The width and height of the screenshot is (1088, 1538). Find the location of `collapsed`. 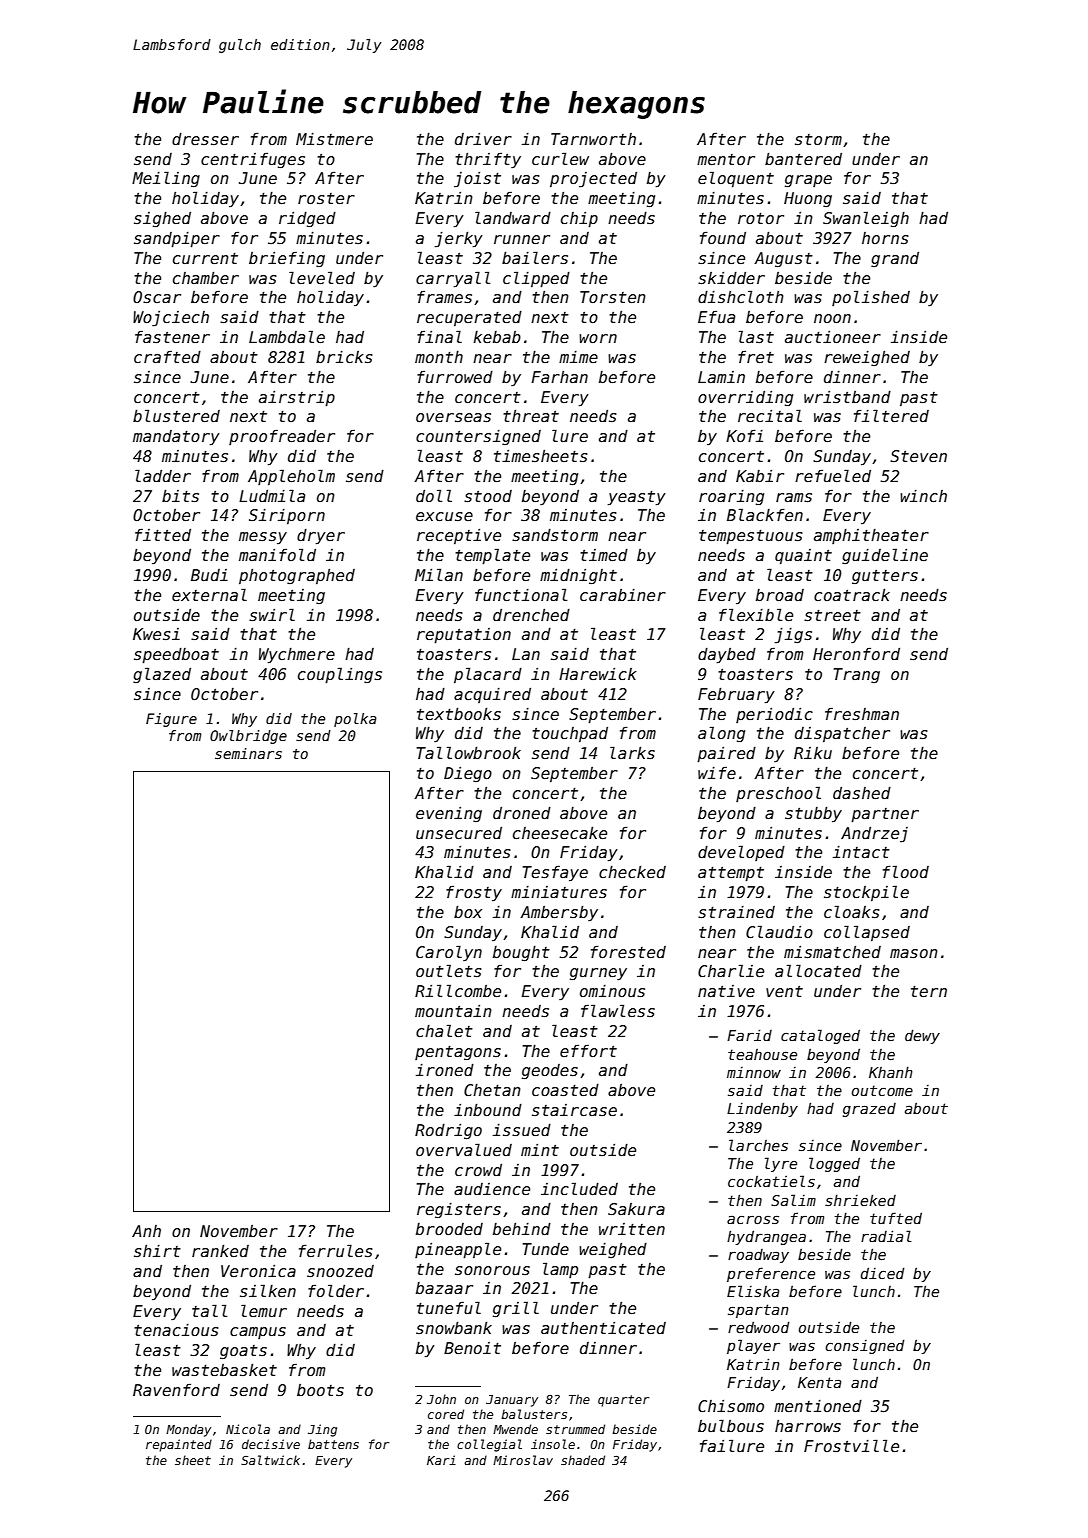

collapsed is located at coordinates (867, 933).
